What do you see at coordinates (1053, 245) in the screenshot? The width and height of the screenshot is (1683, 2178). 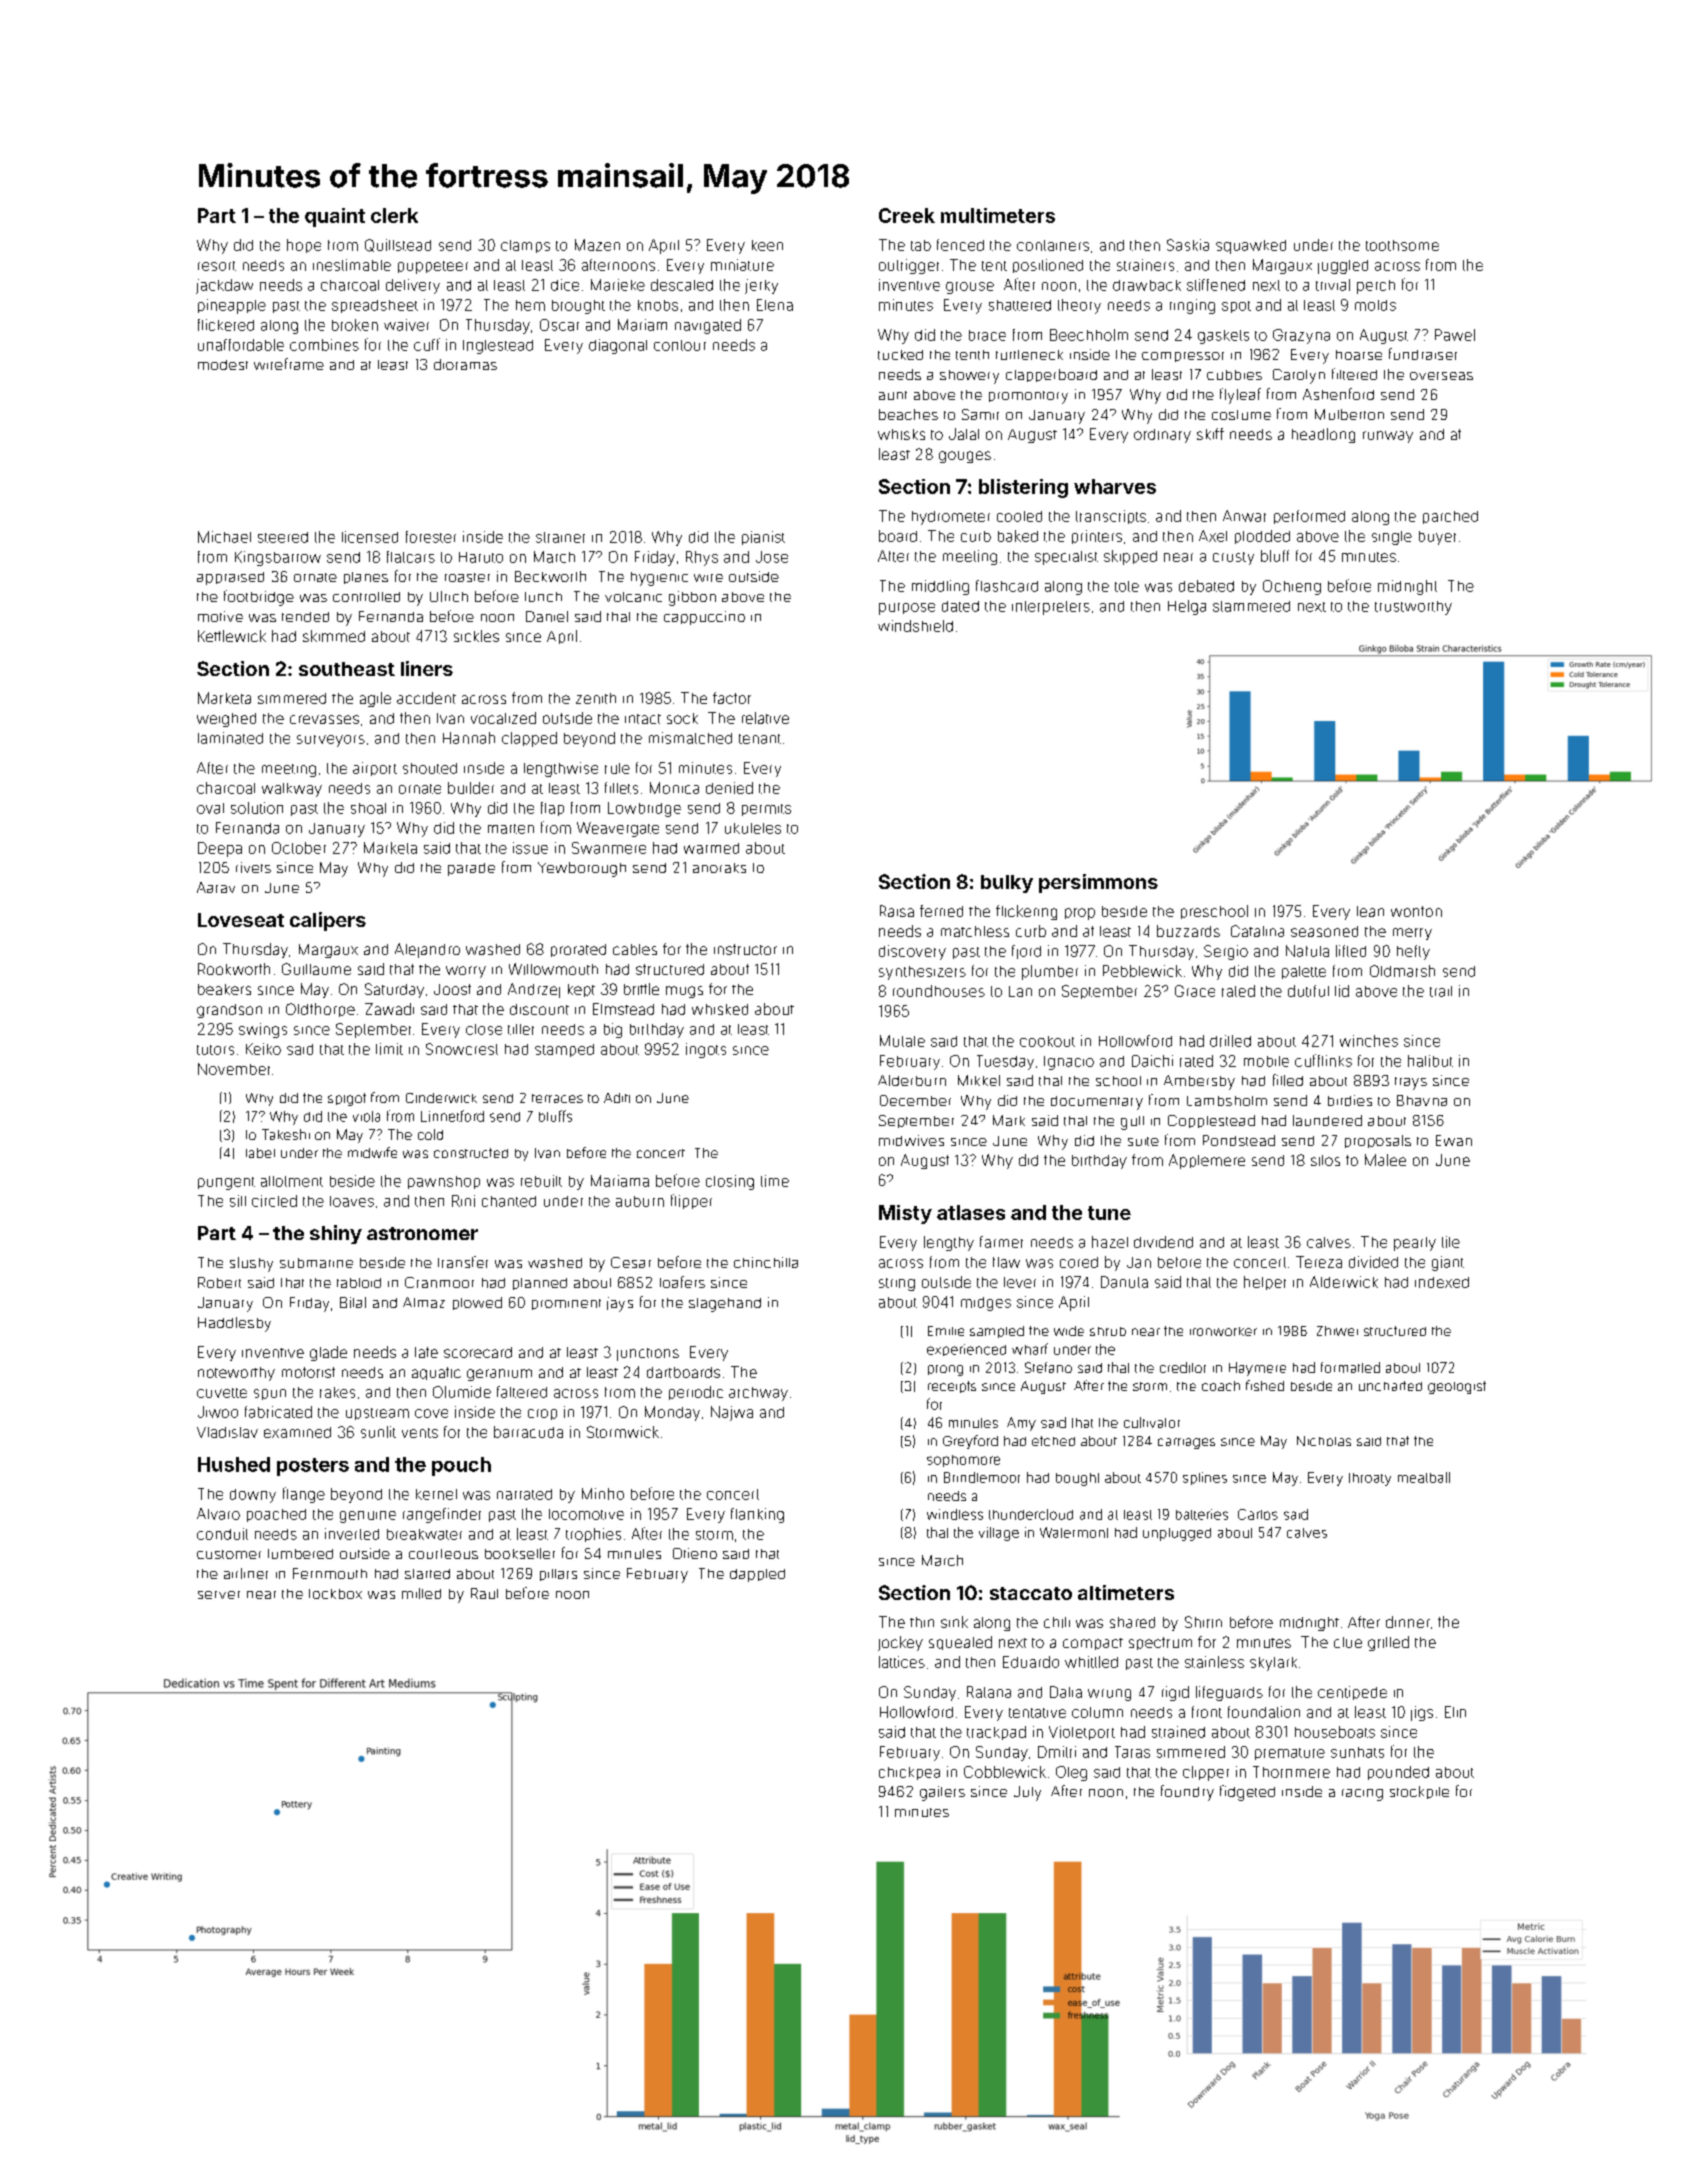 I see `containers` at bounding box center [1053, 245].
